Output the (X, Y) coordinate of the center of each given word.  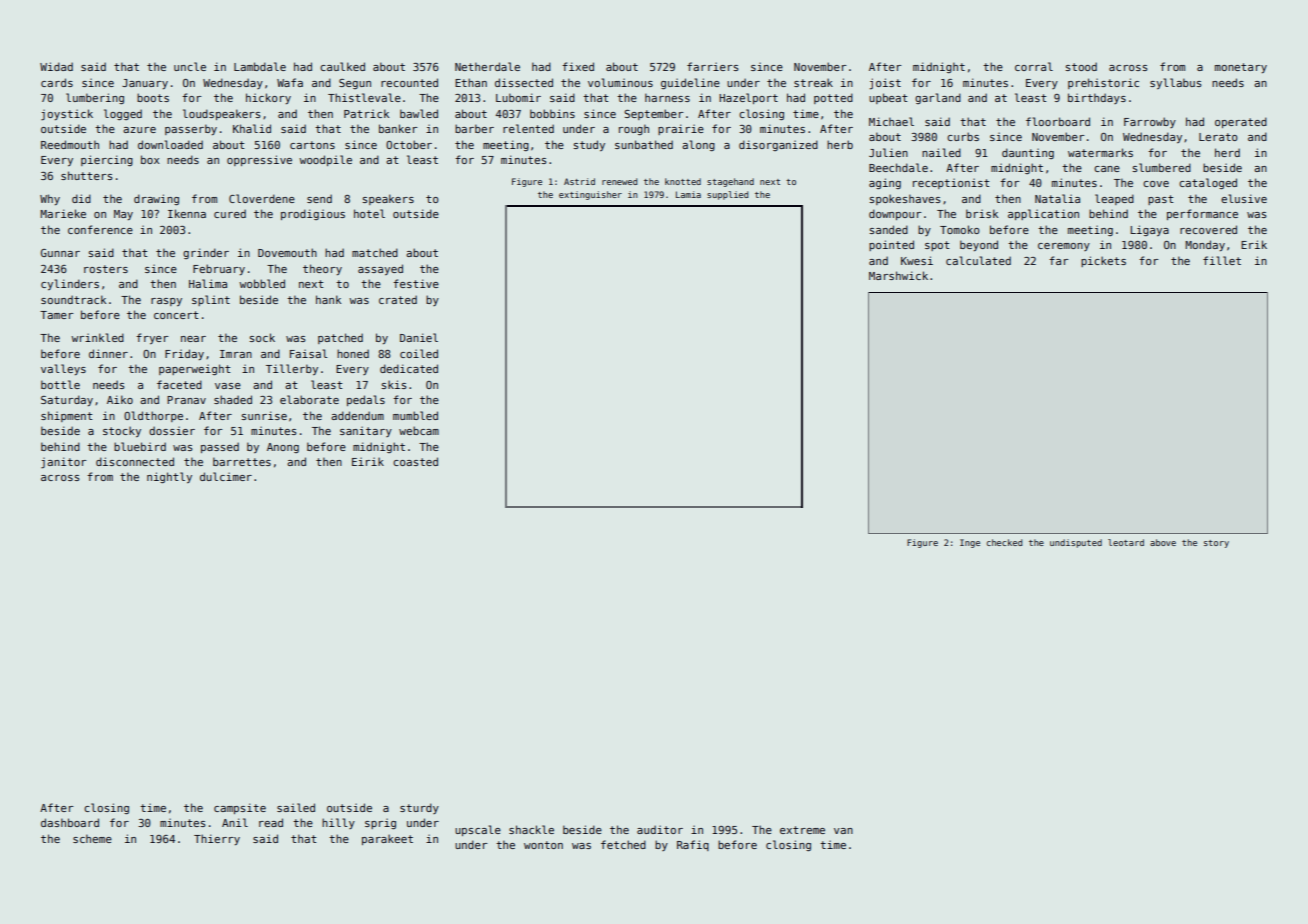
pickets (1103, 261)
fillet (1222, 260)
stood (1081, 66)
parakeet (387, 839)
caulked (342, 66)
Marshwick (898, 275)
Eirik (368, 461)
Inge (970, 543)
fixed (578, 66)
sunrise (264, 415)
